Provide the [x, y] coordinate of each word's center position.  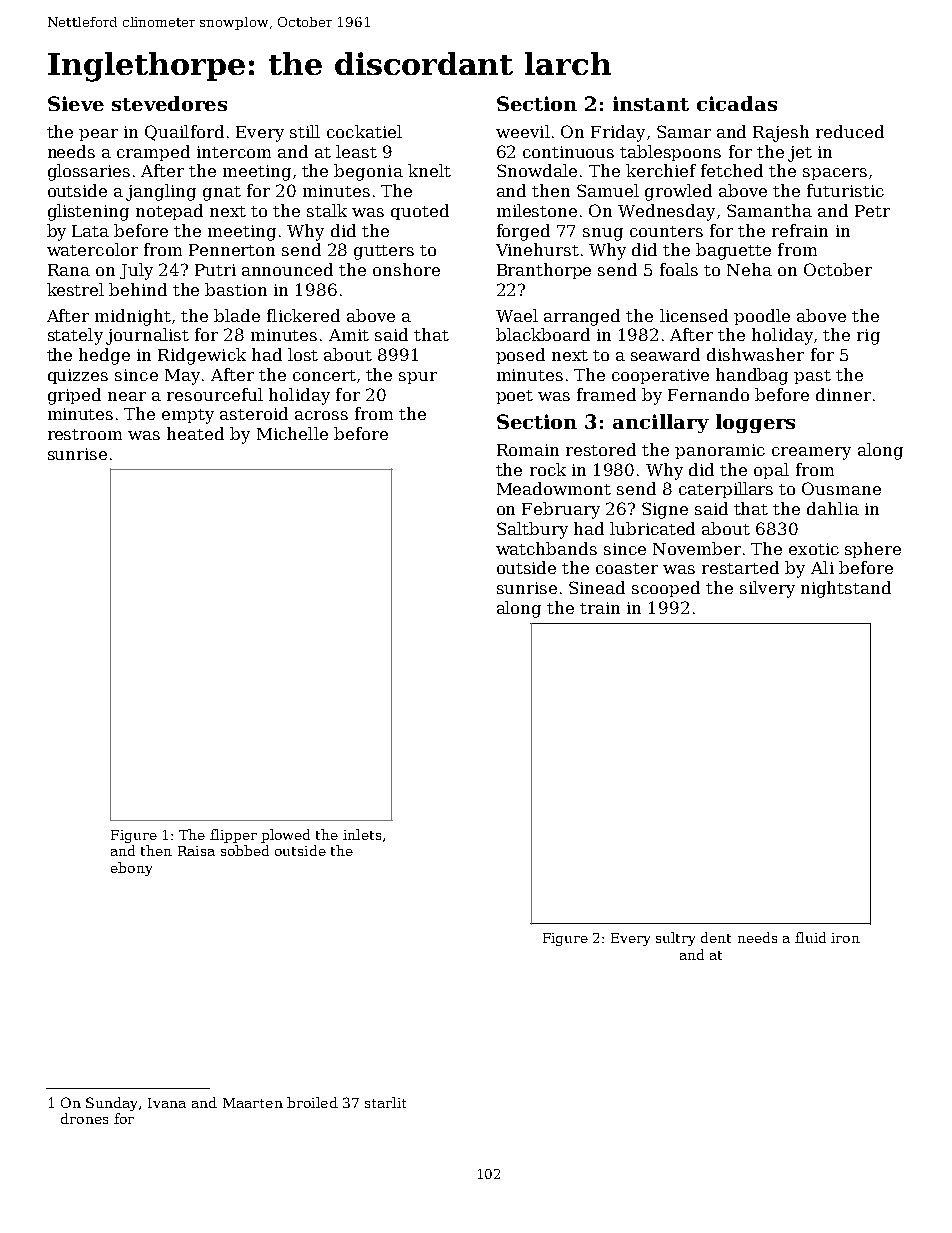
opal [771, 471]
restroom [85, 434]
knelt [429, 170]
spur [418, 378]
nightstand [846, 589]
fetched [732, 170]
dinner [843, 394]
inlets [362, 834]
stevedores [169, 103]
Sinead [597, 587]
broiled [312, 1102]
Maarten [253, 1103]
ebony [131, 869]
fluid [810, 937]
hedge [104, 356]
